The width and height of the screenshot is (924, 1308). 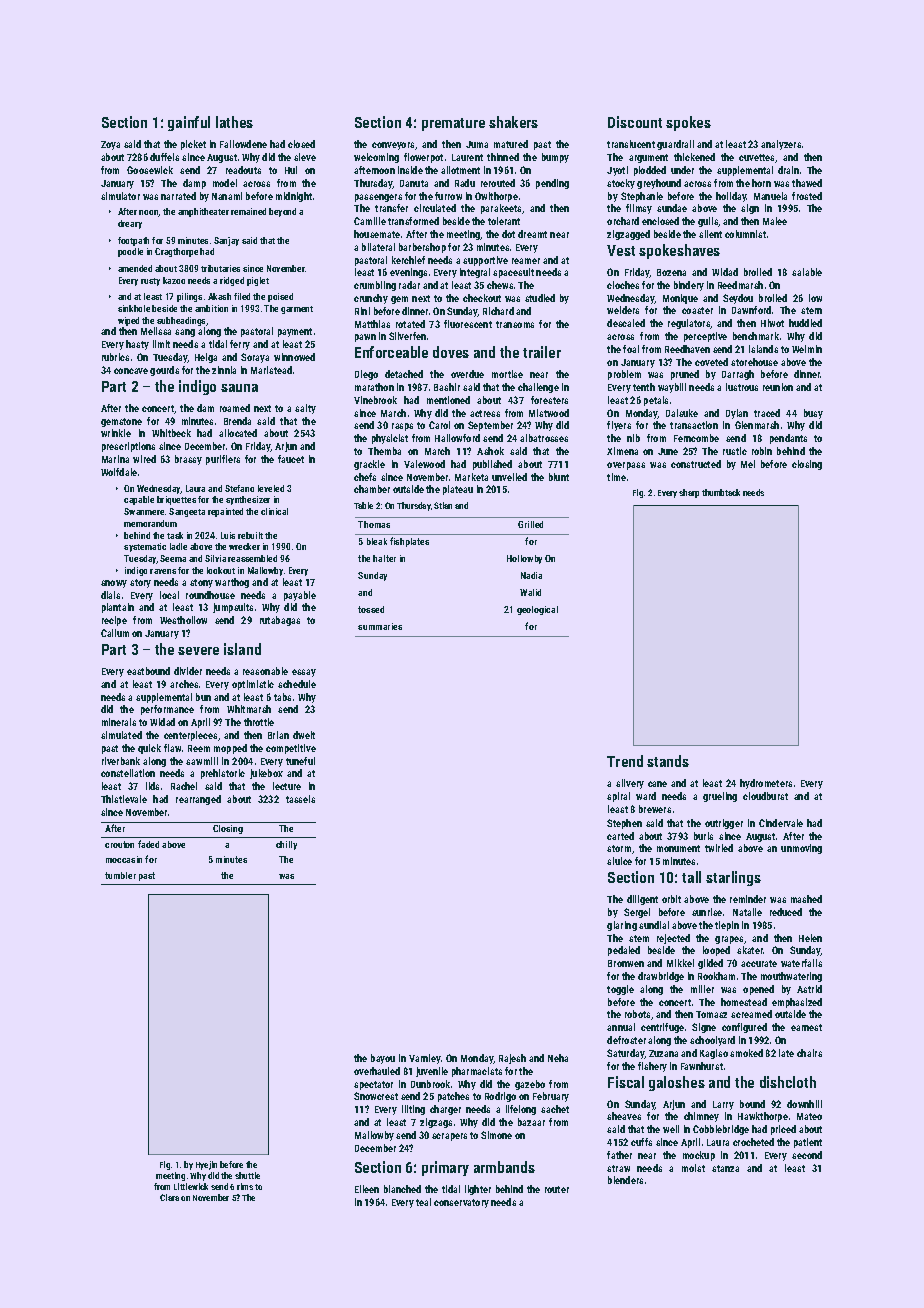 I want to click on Ciara, so click(x=169, y=1197).
